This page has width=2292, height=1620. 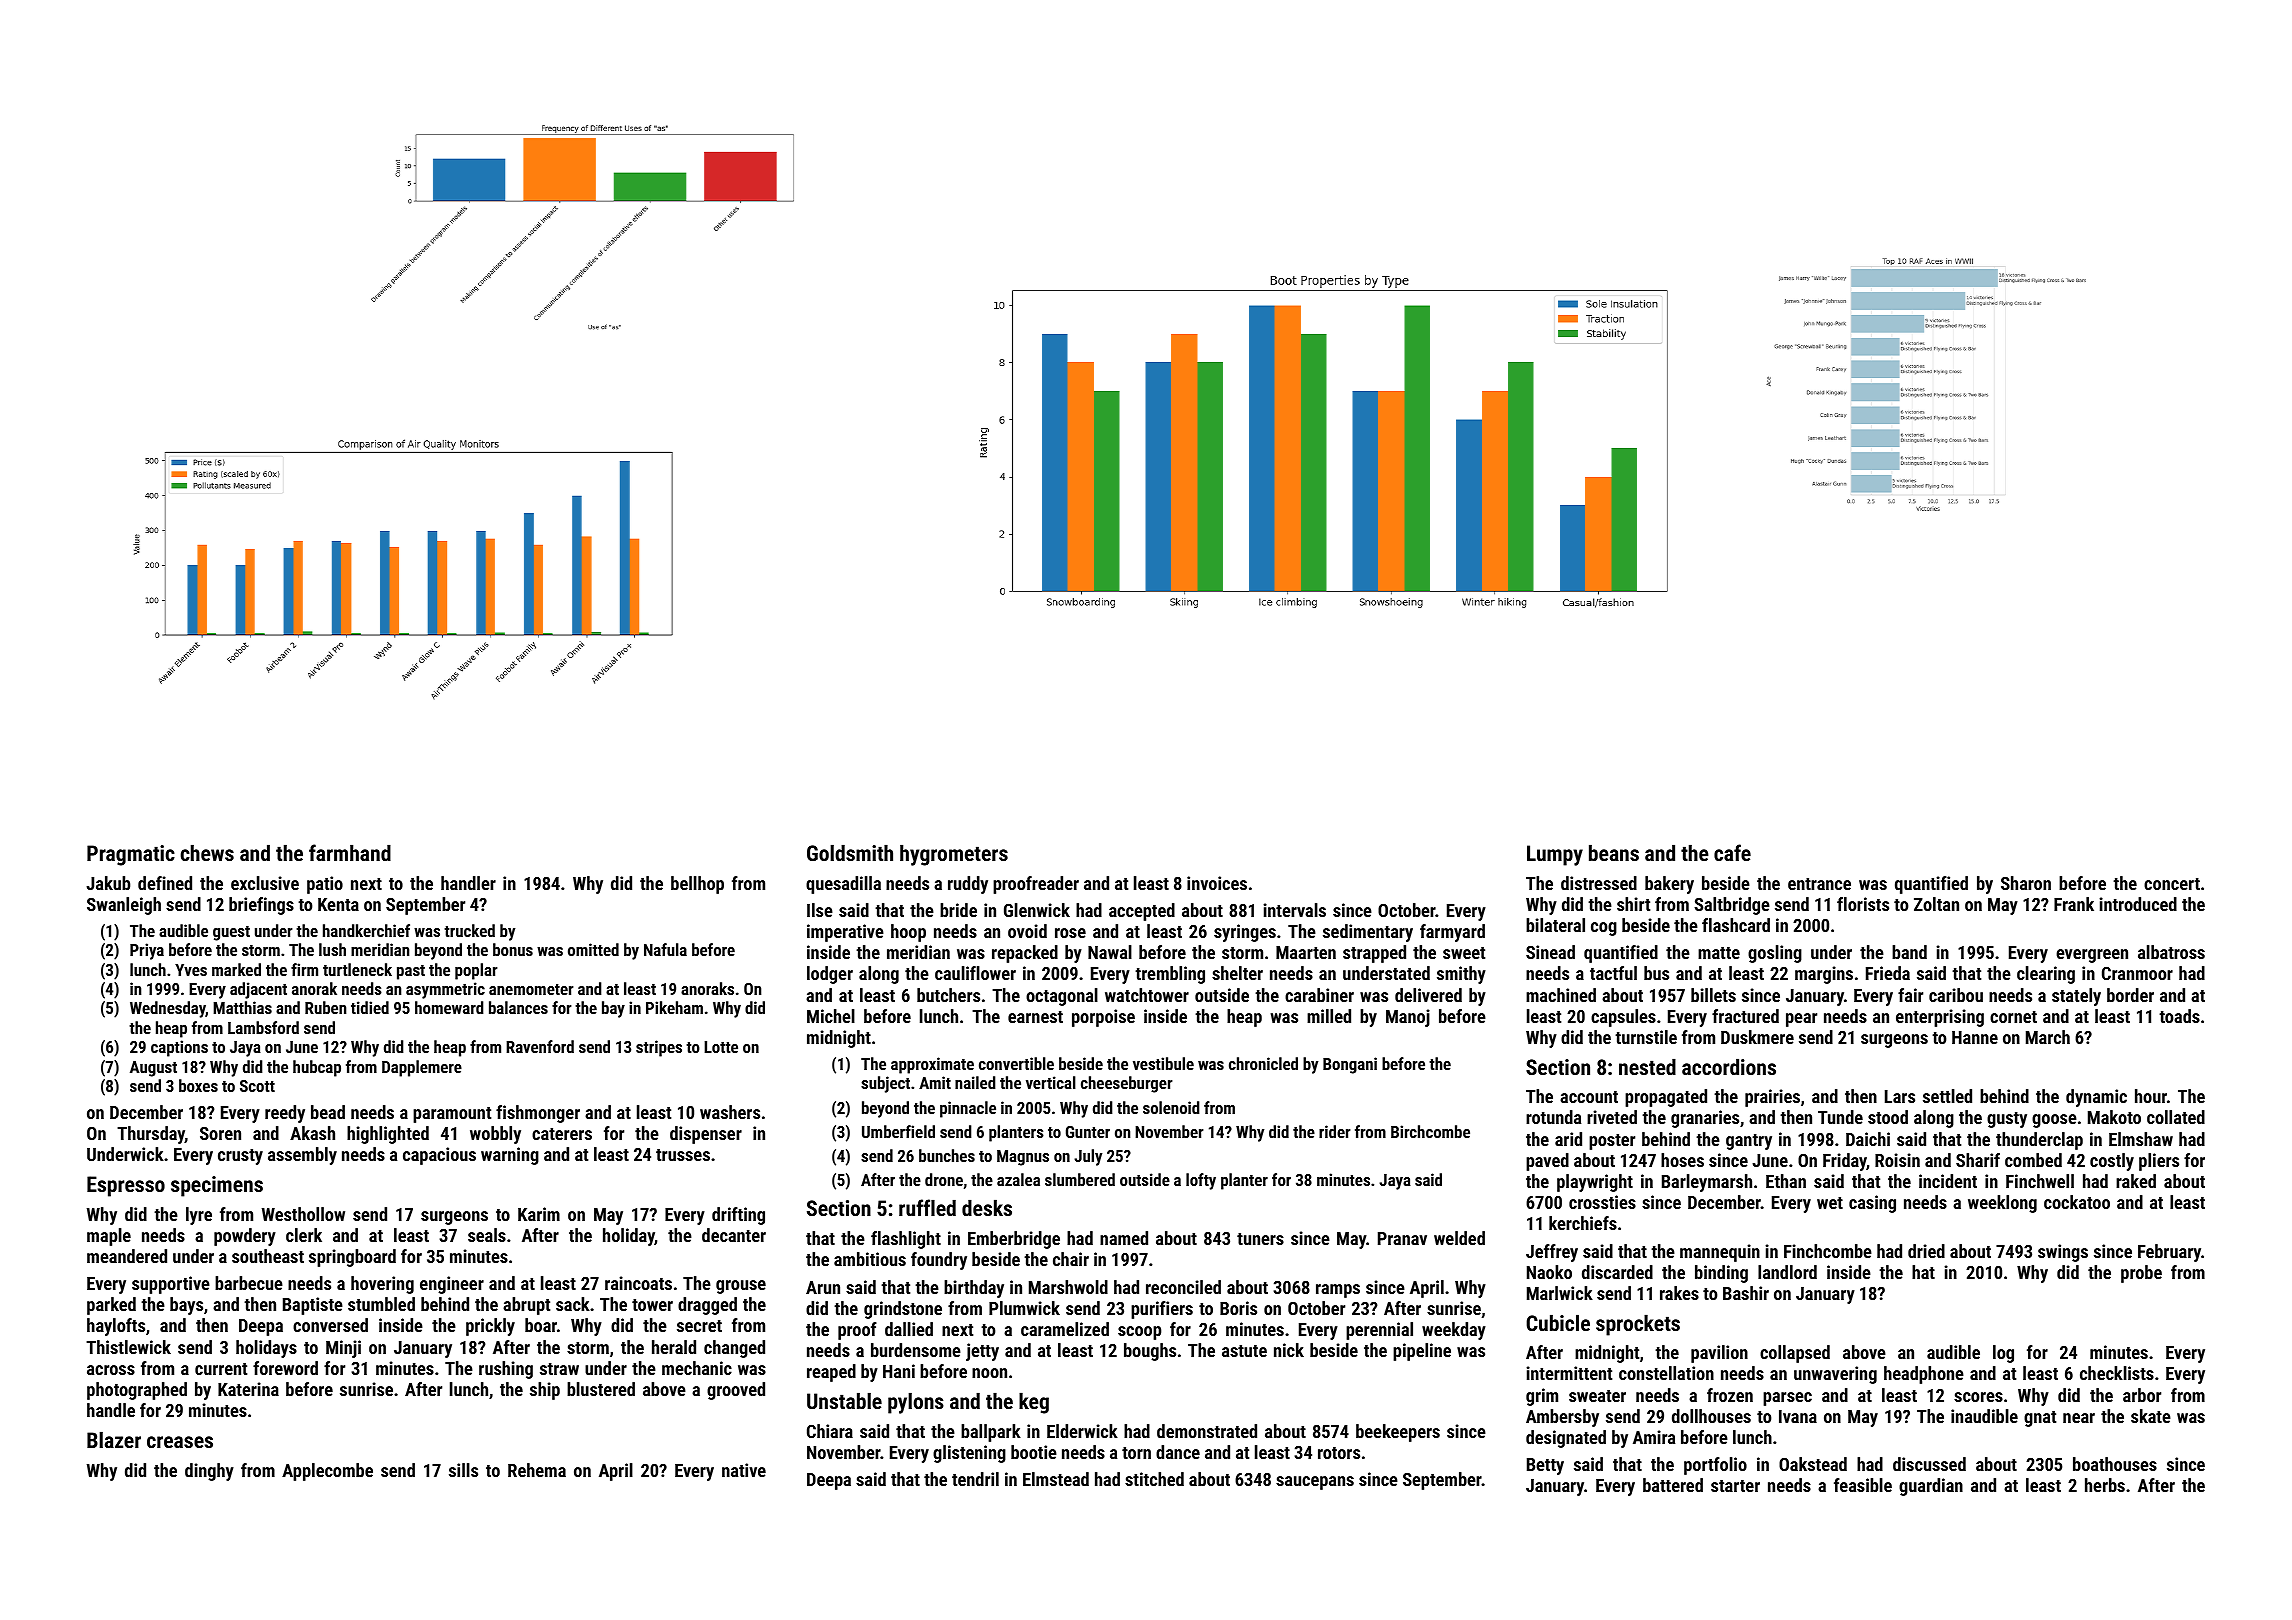 What do you see at coordinates (1289, 1350) in the page?
I see `nick` at bounding box center [1289, 1350].
